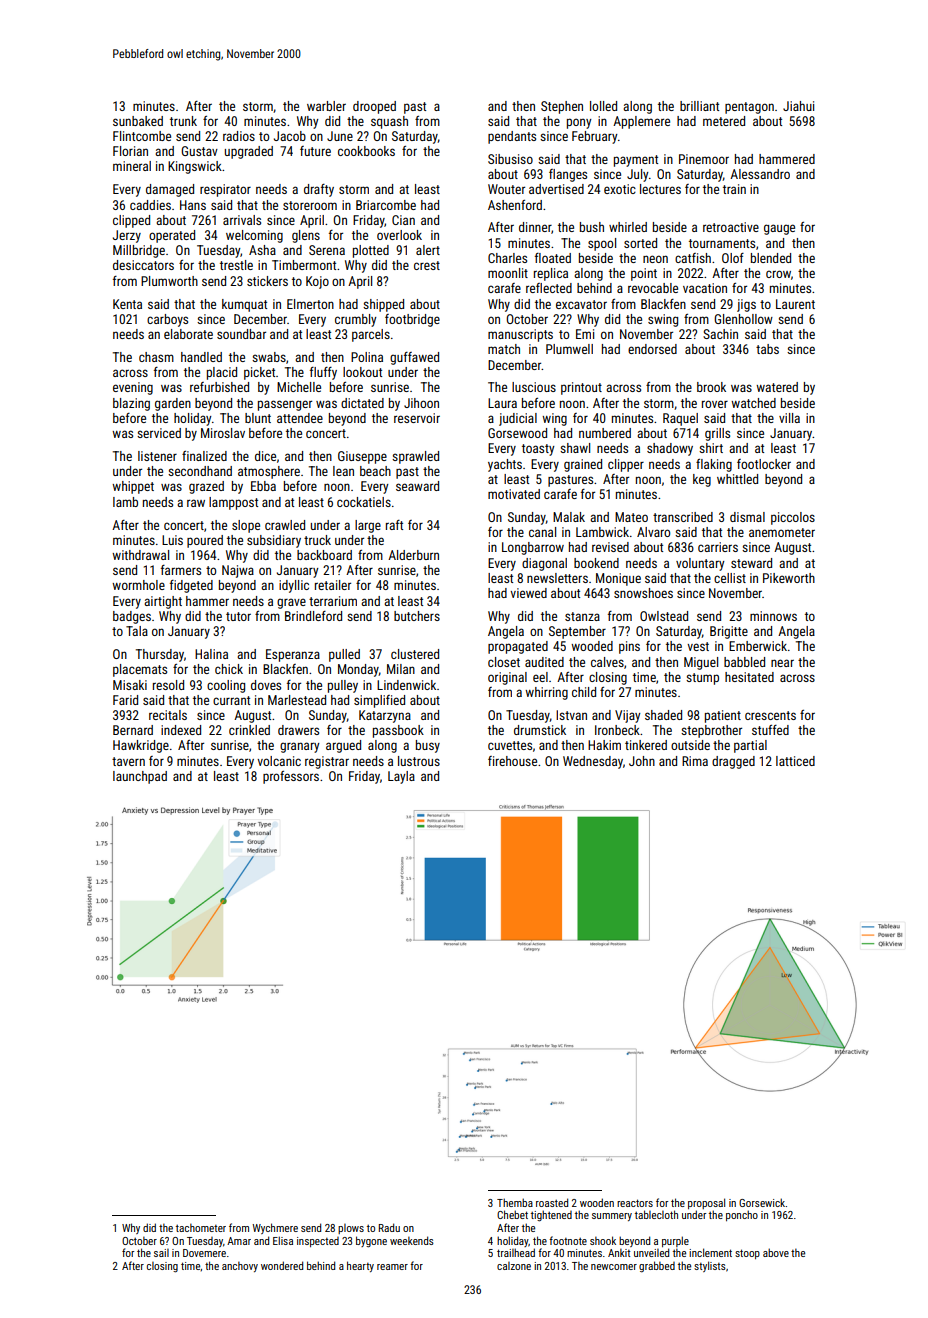 The image size is (928, 1318). I want to click on Elisa, so click(283, 1240).
